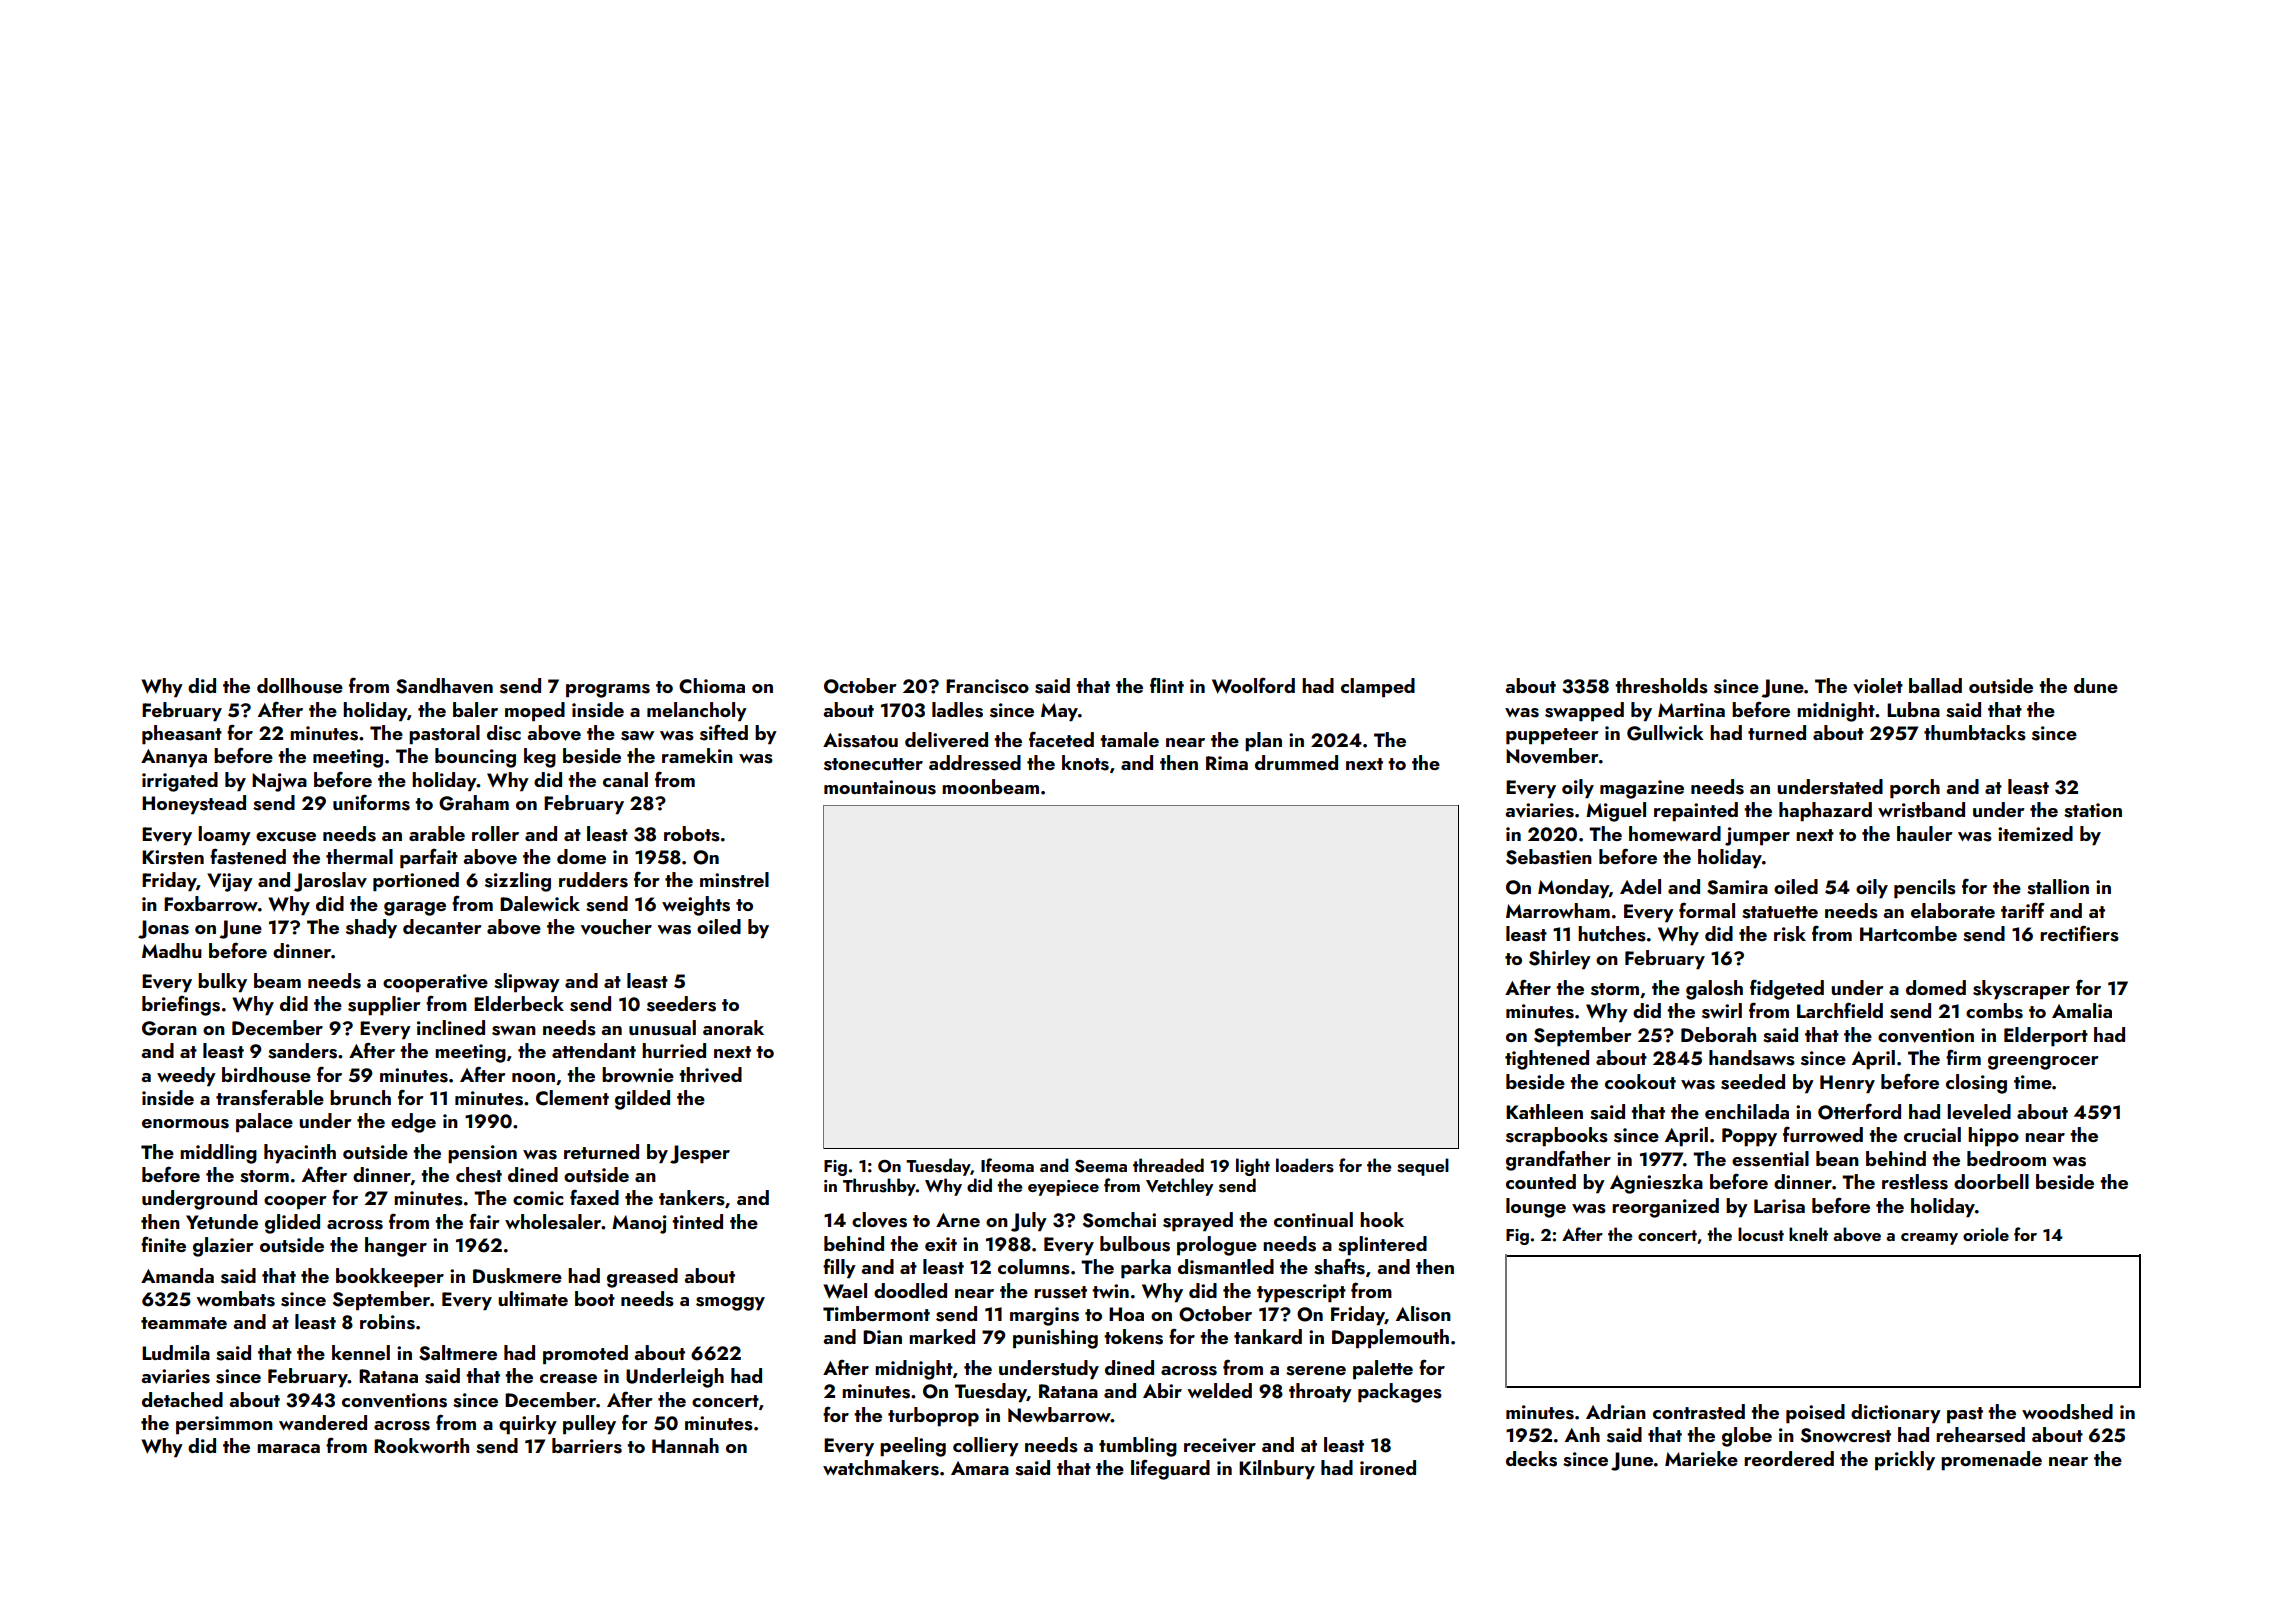 This document has height=1614, width=2282. Describe the element at coordinates (169, 1028) in the document. I see `Goran` at that location.
